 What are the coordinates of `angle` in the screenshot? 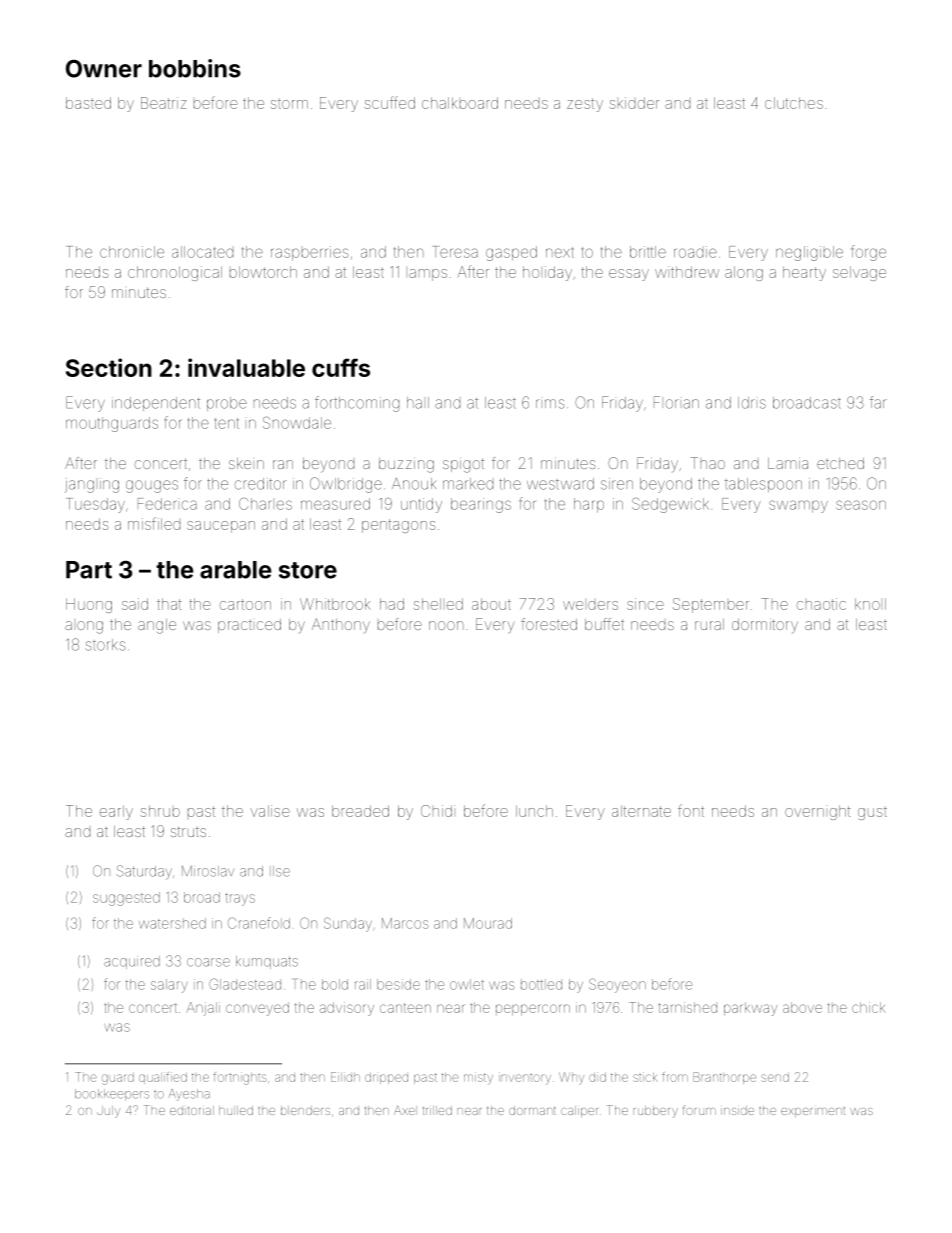 It's located at (157, 626).
